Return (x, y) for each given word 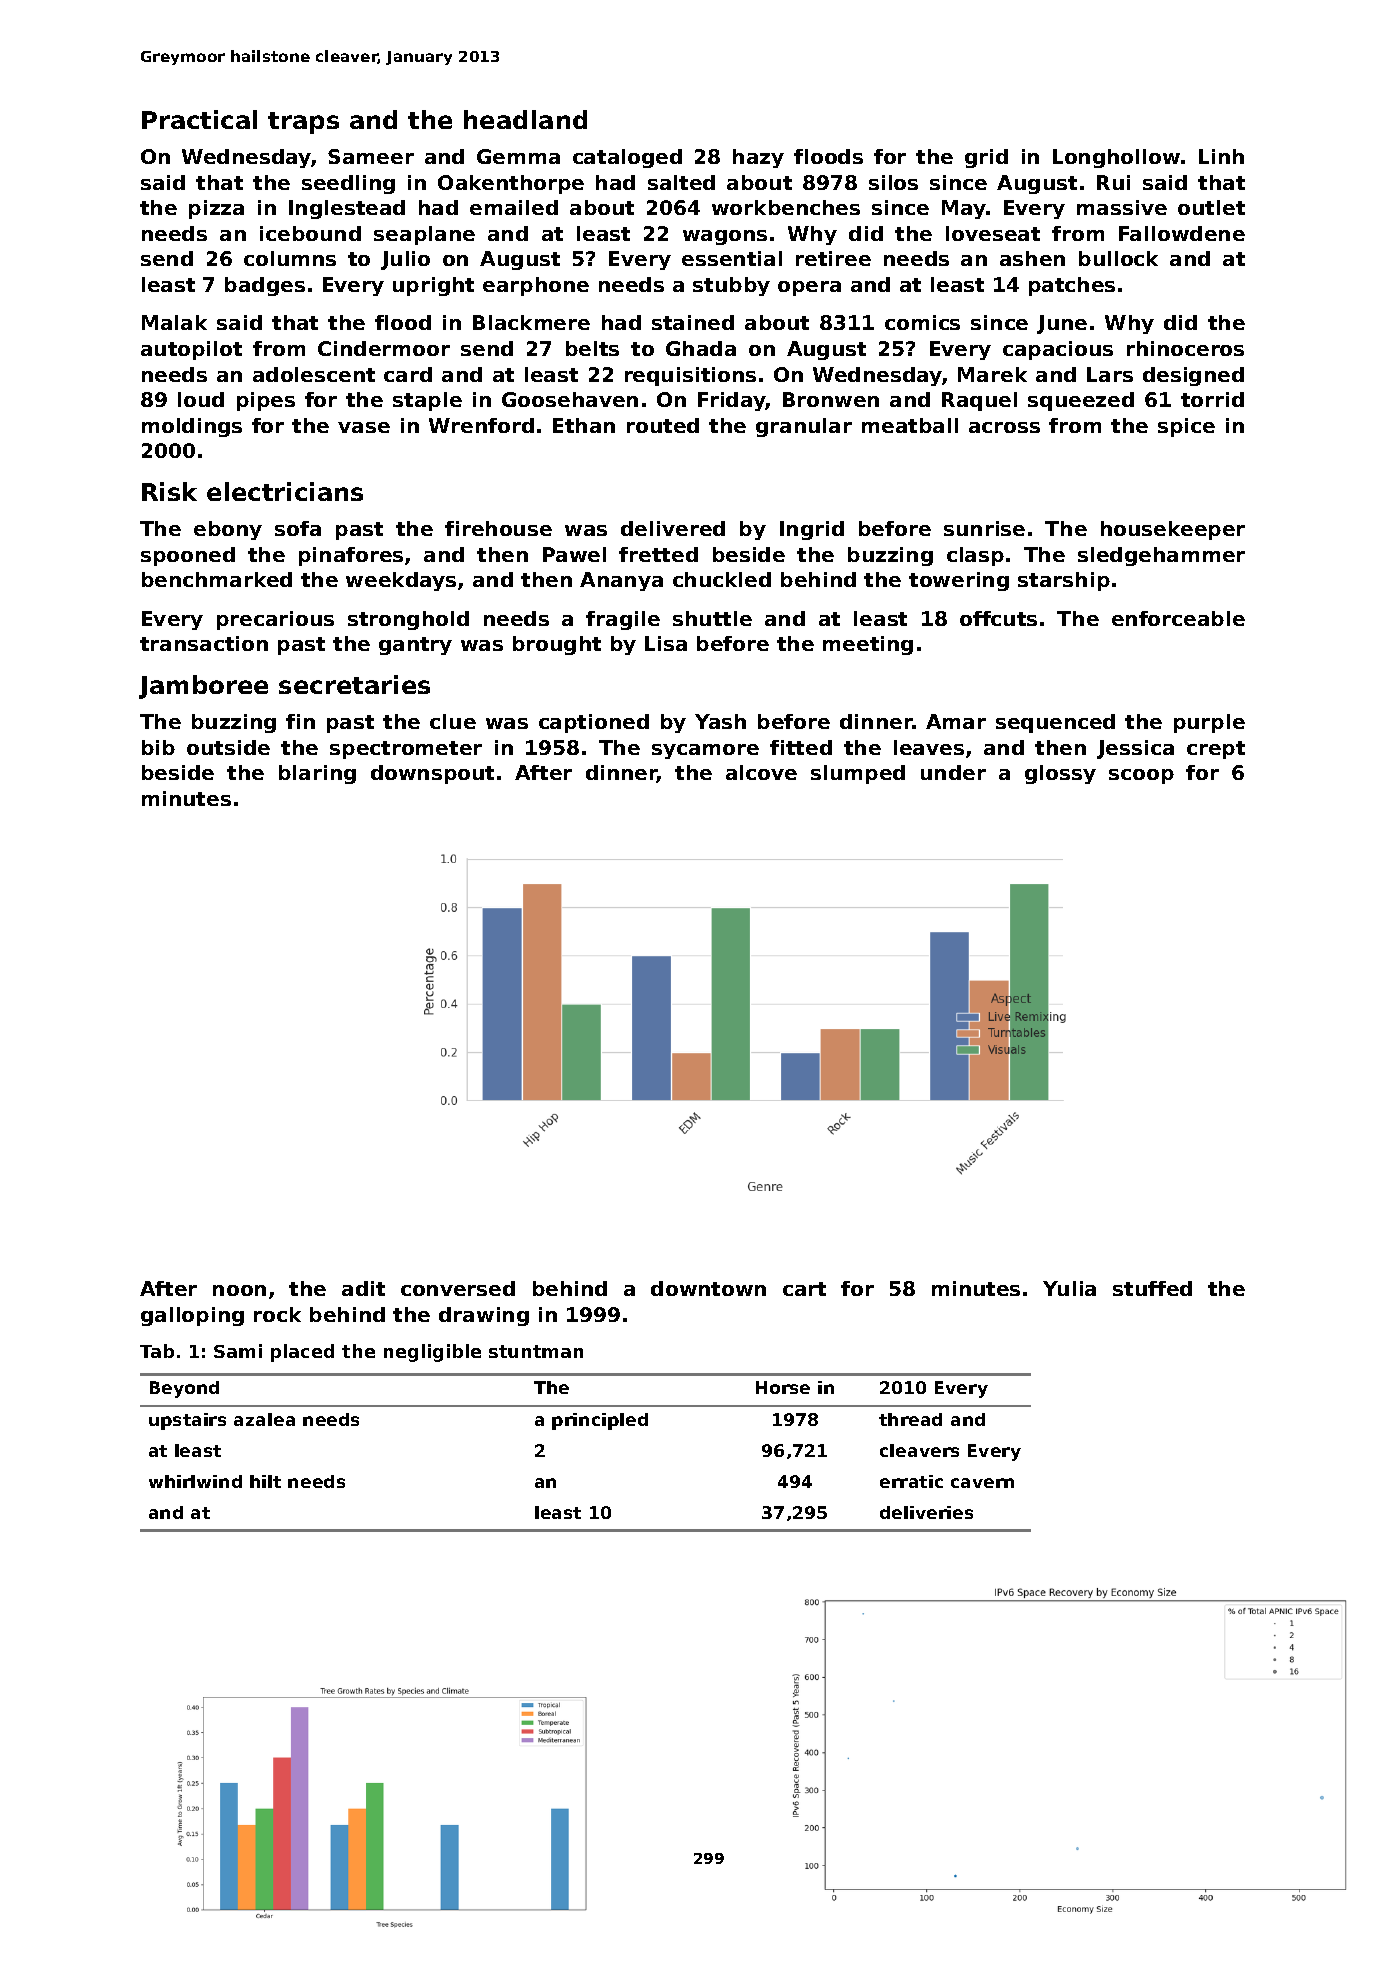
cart (804, 1289)
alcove (761, 772)
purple (1209, 723)
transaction (204, 643)
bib (158, 747)
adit (363, 1288)
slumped (858, 774)
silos (893, 182)
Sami (238, 1351)
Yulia (1069, 1288)
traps (303, 123)
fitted (801, 747)
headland (525, 119)
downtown (708, 1288)
